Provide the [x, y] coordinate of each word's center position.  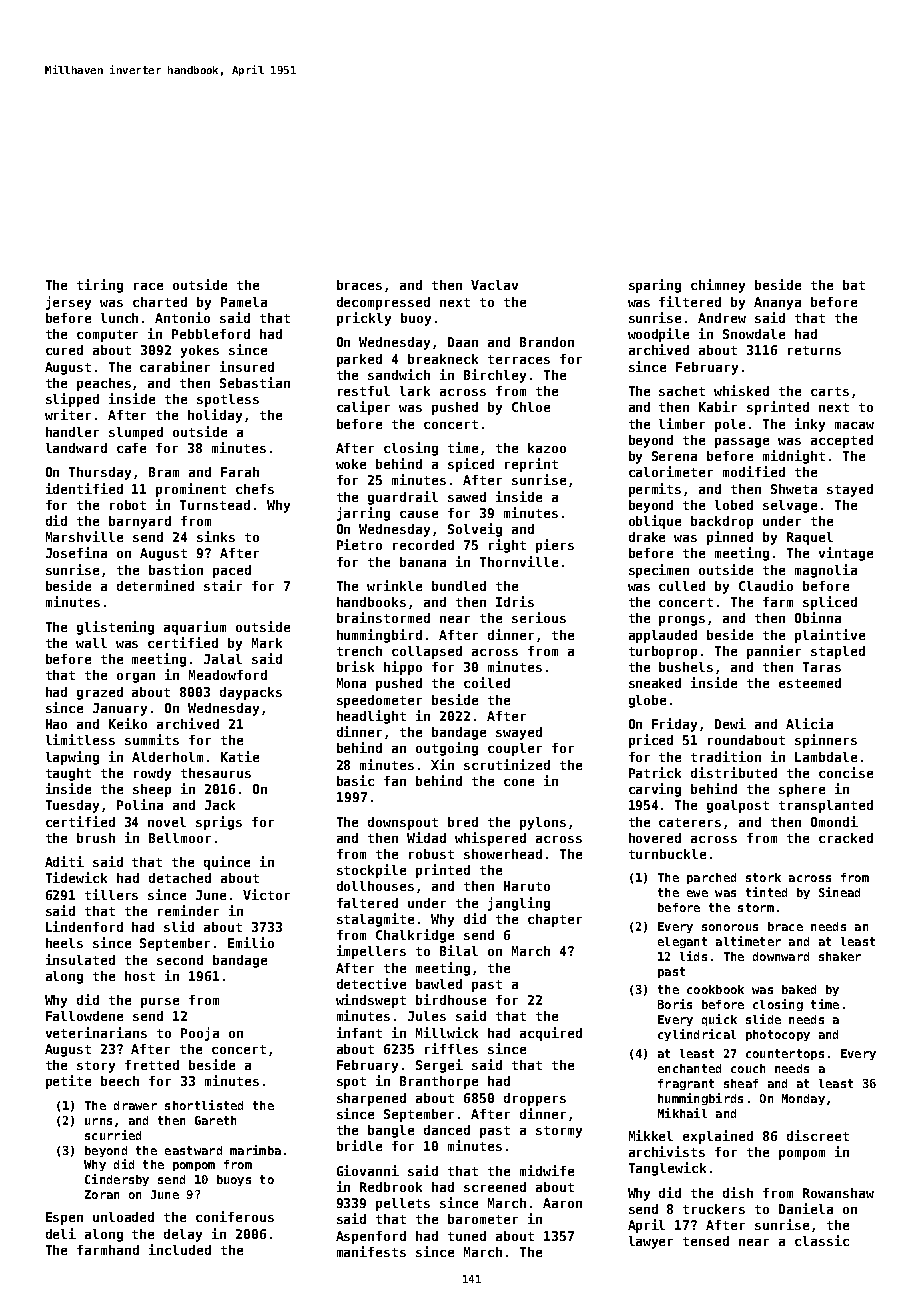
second [180, 960]
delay [183, 1235]
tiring [100, 286]
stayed [850, 490]
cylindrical [697, 1035]
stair [223, 585]
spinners [826, 741]
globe [647, 701]
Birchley [495, 376]
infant [359, 1032]
